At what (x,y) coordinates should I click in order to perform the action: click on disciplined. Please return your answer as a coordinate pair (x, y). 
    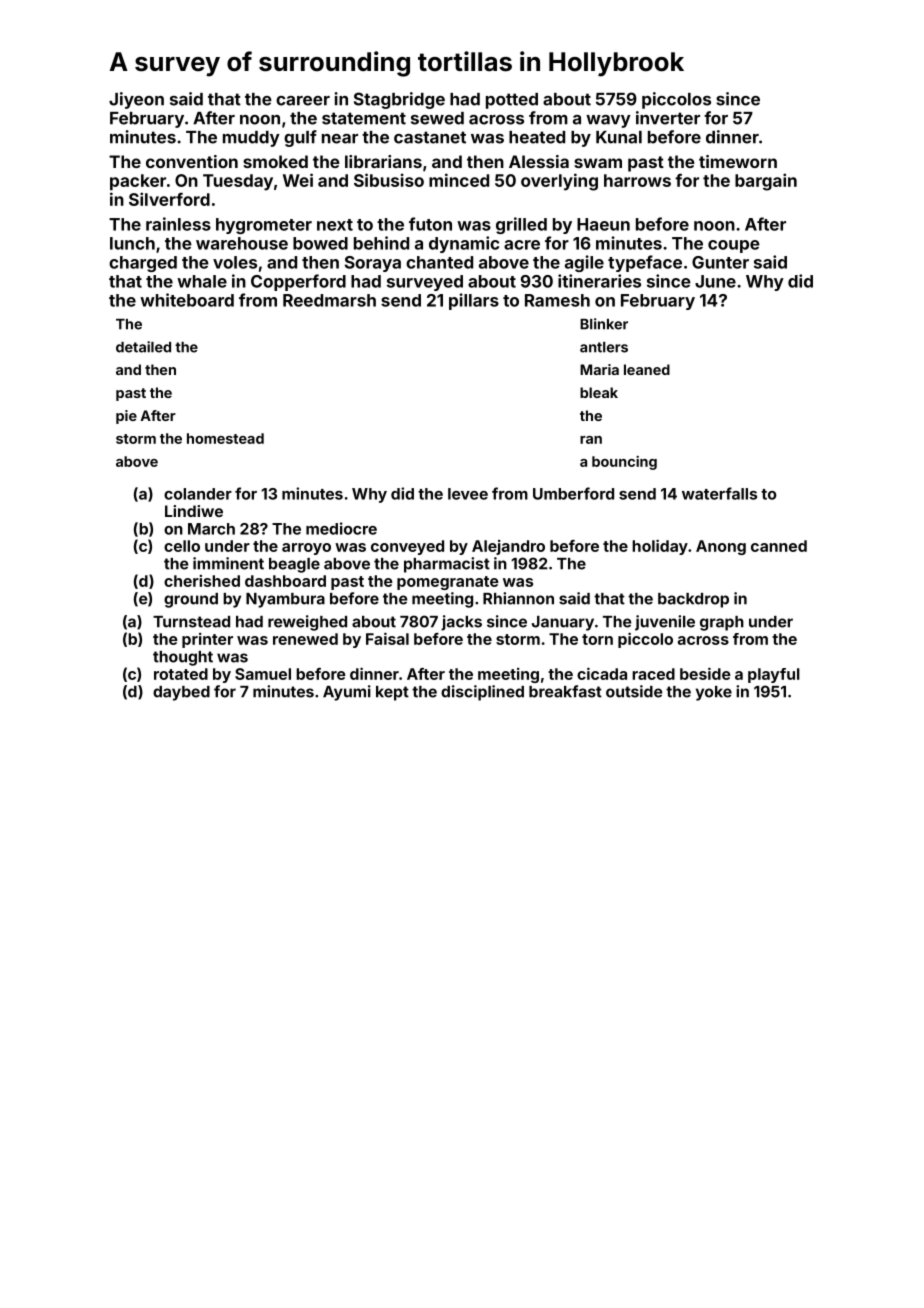
    Looking at the image, I should click on (482, 693).
